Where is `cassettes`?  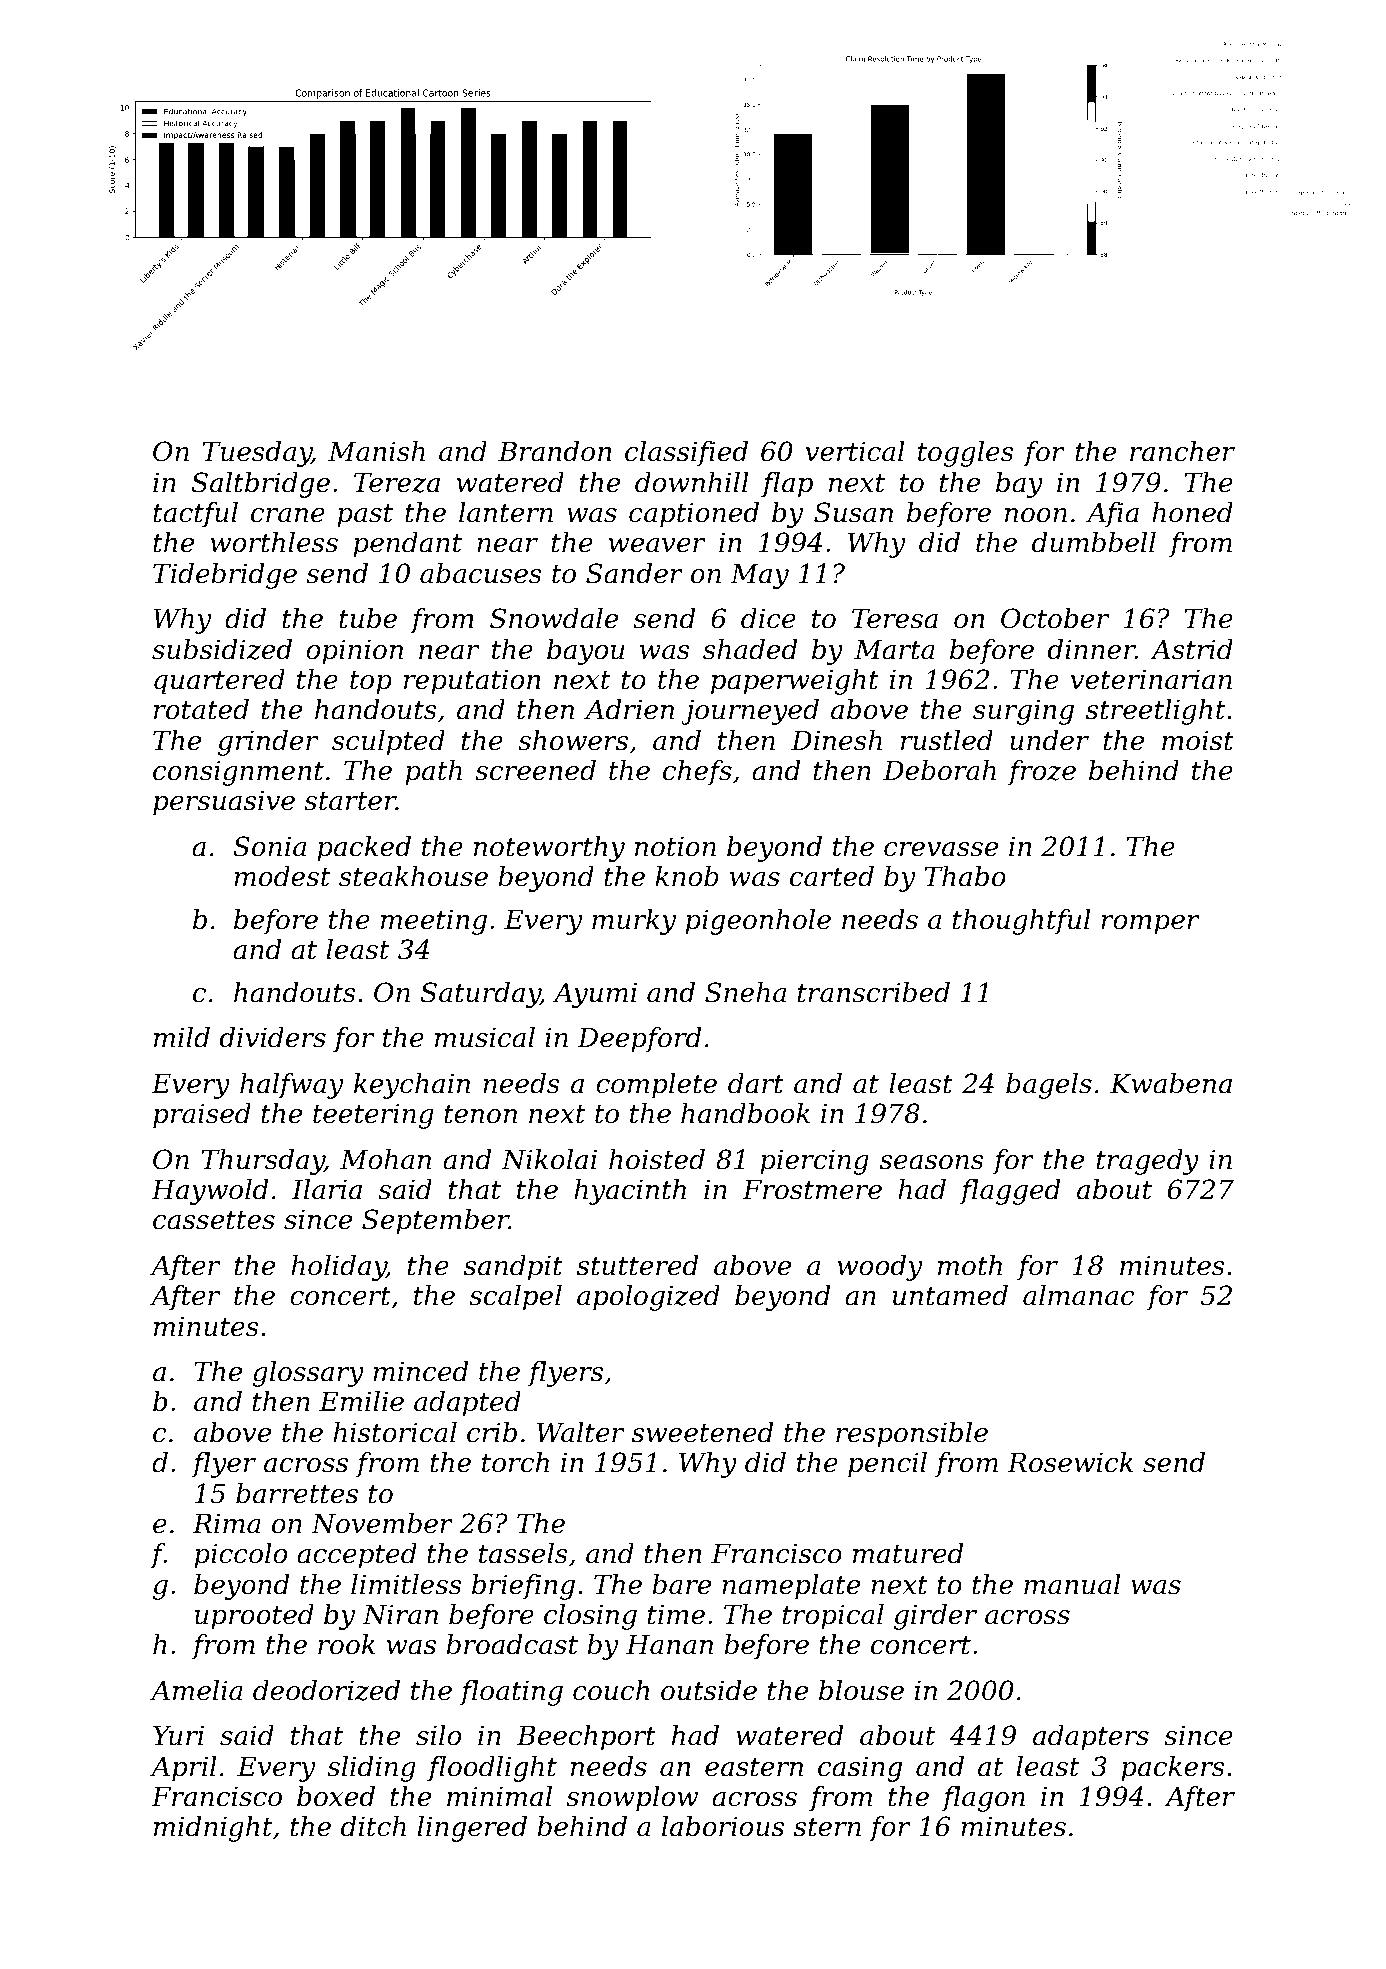
cassettes is located at coordinates (214, 1220).
